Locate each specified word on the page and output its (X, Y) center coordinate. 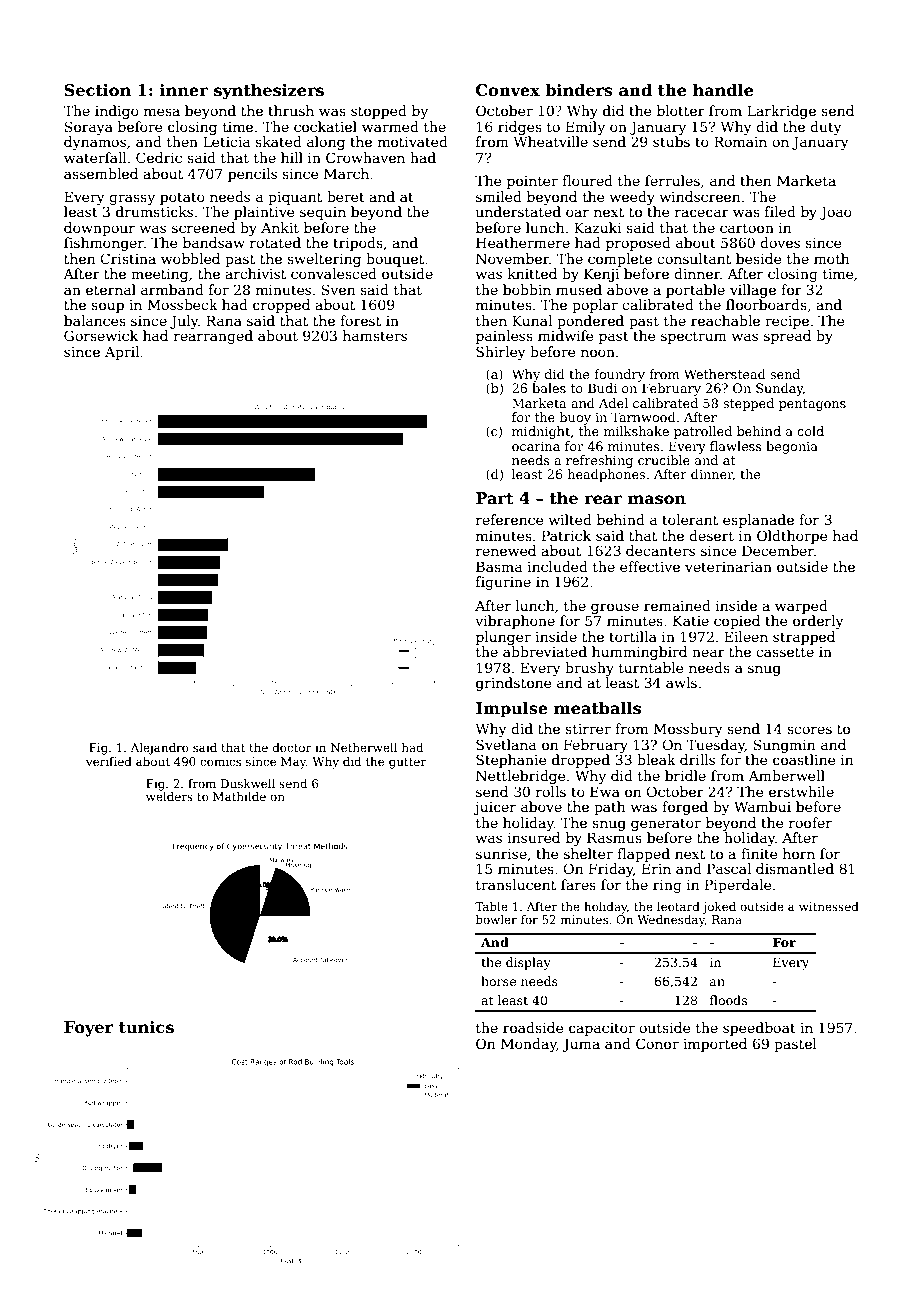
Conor (657, 1043)
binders (579, 90)
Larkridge (781, 112)
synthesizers (269, 91)
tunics (146, 1027)
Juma (581, 1045)
